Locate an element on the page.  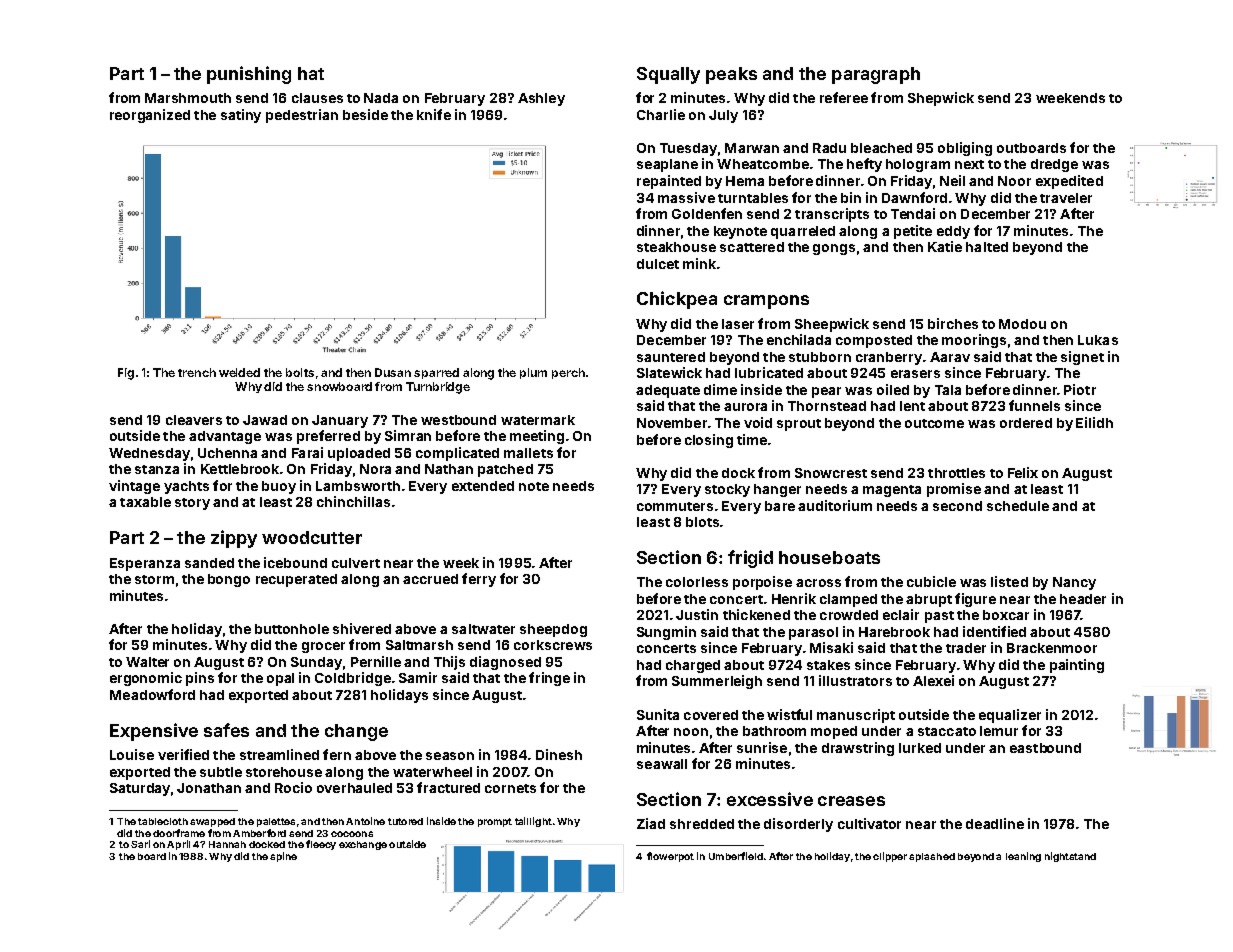
repainted is located at coordinates (669, 182).
